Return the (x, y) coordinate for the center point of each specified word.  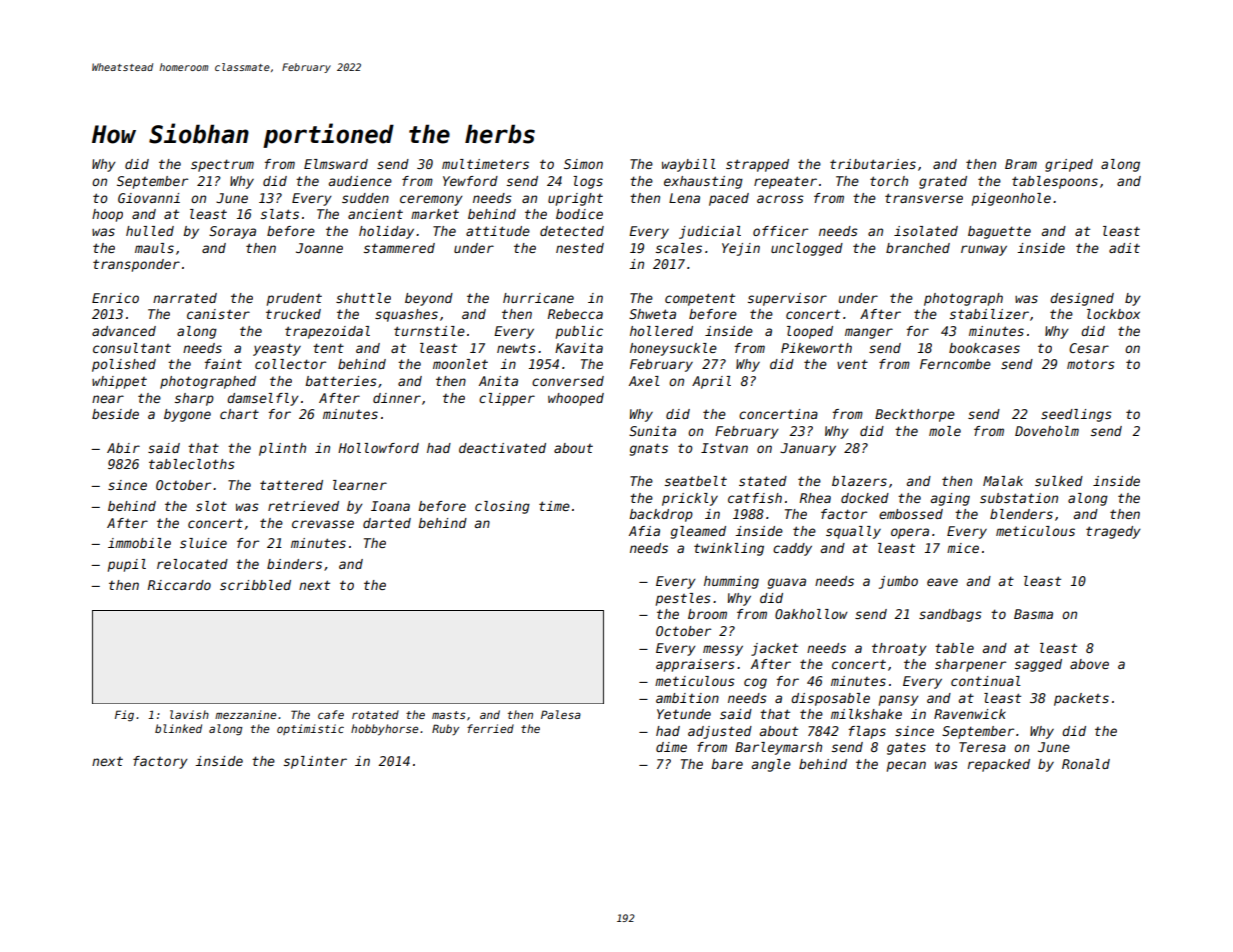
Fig (124, 716)
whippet (119, 382)
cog (755, 683)
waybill (689, 165)
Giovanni (149, 198)
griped (1069, 165)
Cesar (1089, 348)
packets (1081, 699)
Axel (644, 381)
